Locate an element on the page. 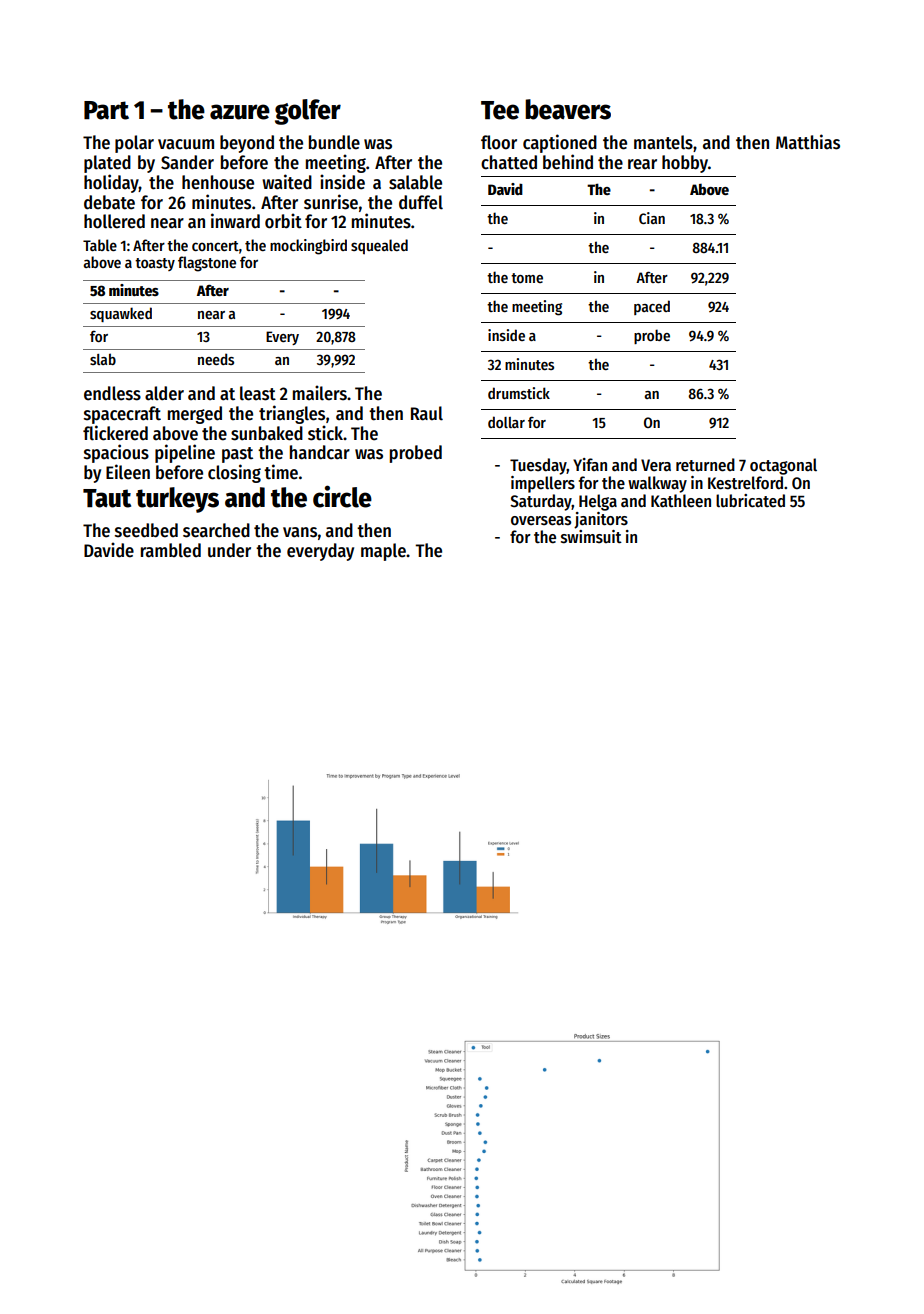  golfer is located at coordinates (308, 112).
